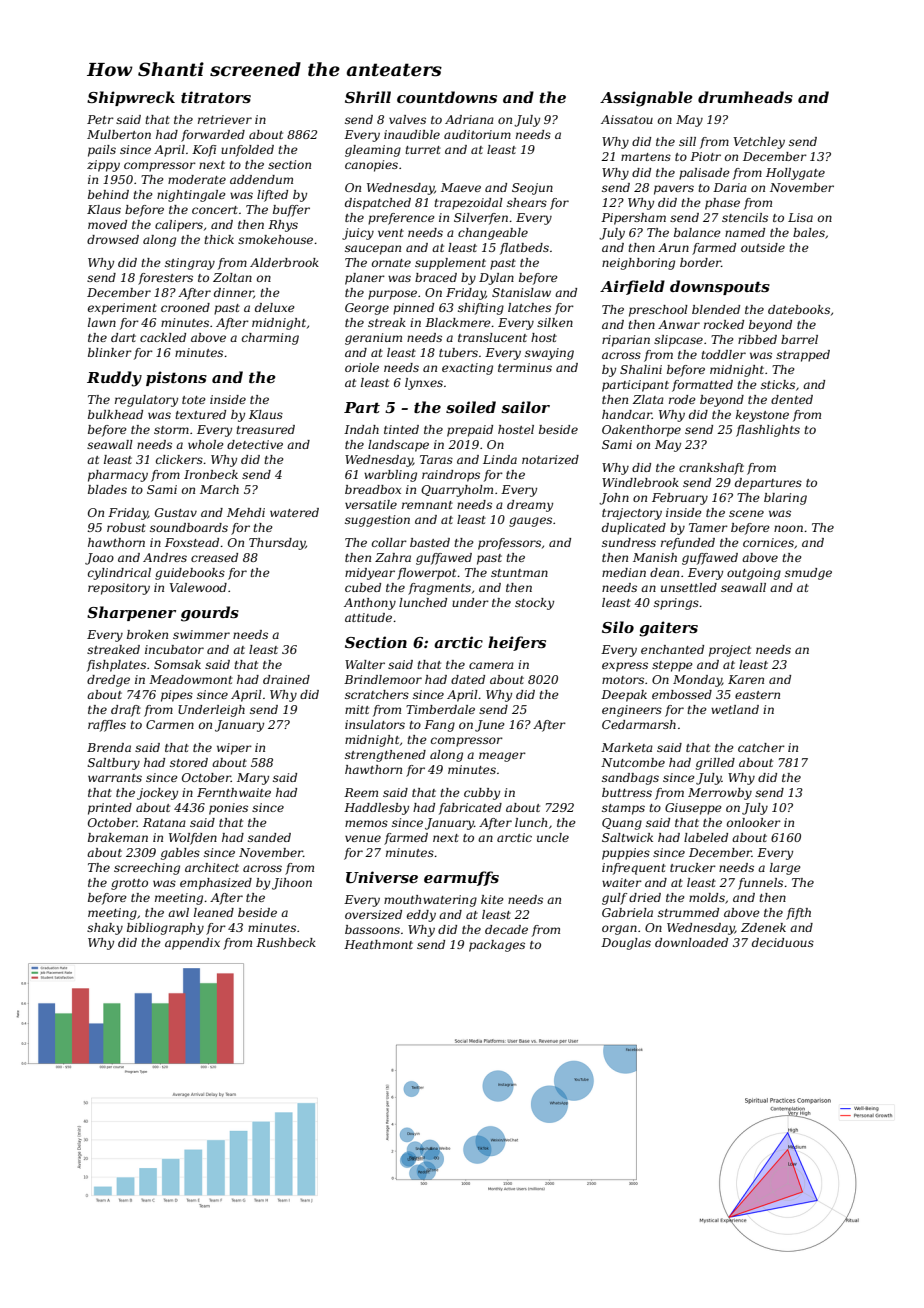 This document has width=924, height=1308. What do you see at coordinates (362, 367) in the document?
I see `oriole` at bounding box center [362, 367].
